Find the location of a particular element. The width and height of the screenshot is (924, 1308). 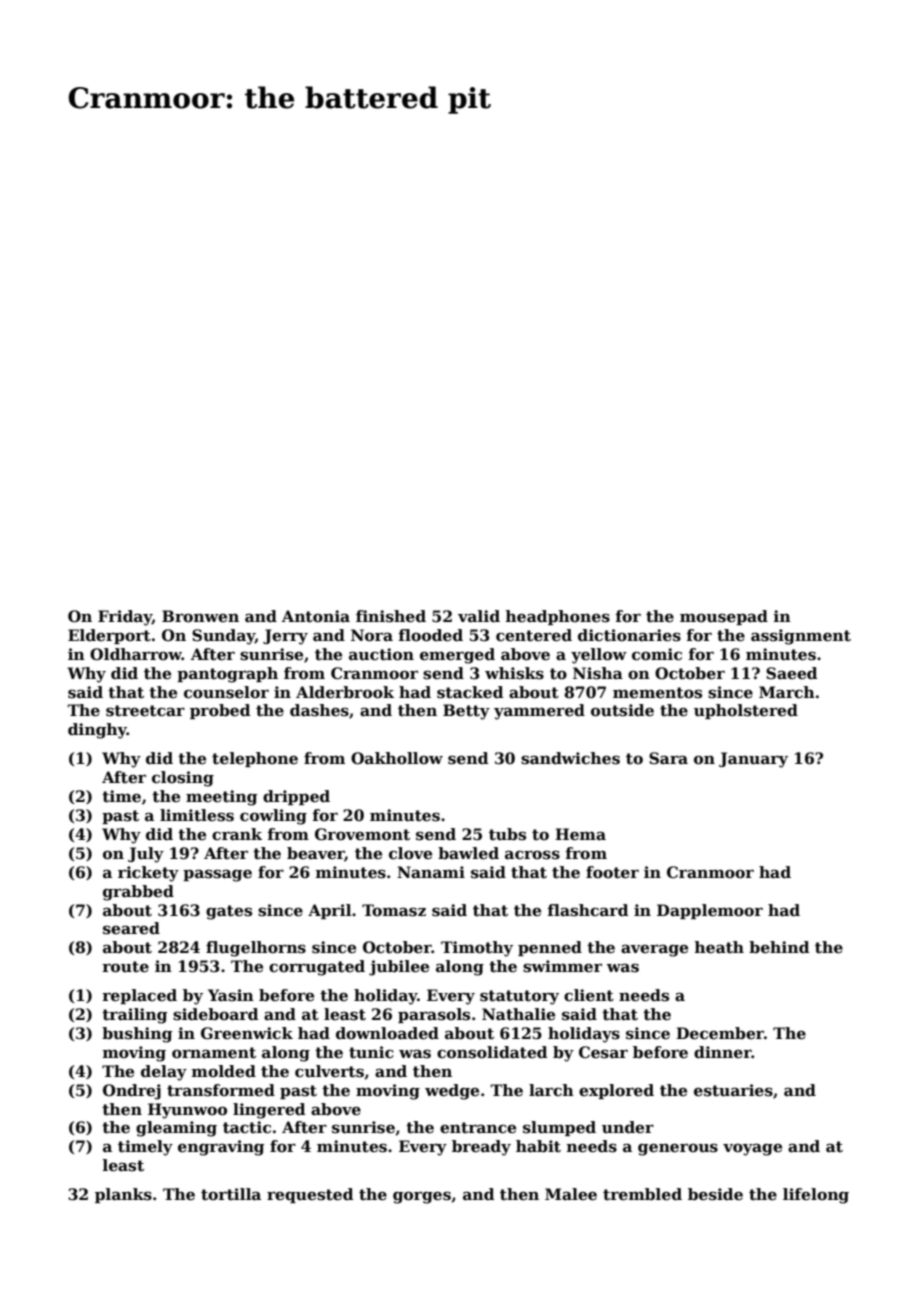

tubs is located at coordinates (507, 834).
